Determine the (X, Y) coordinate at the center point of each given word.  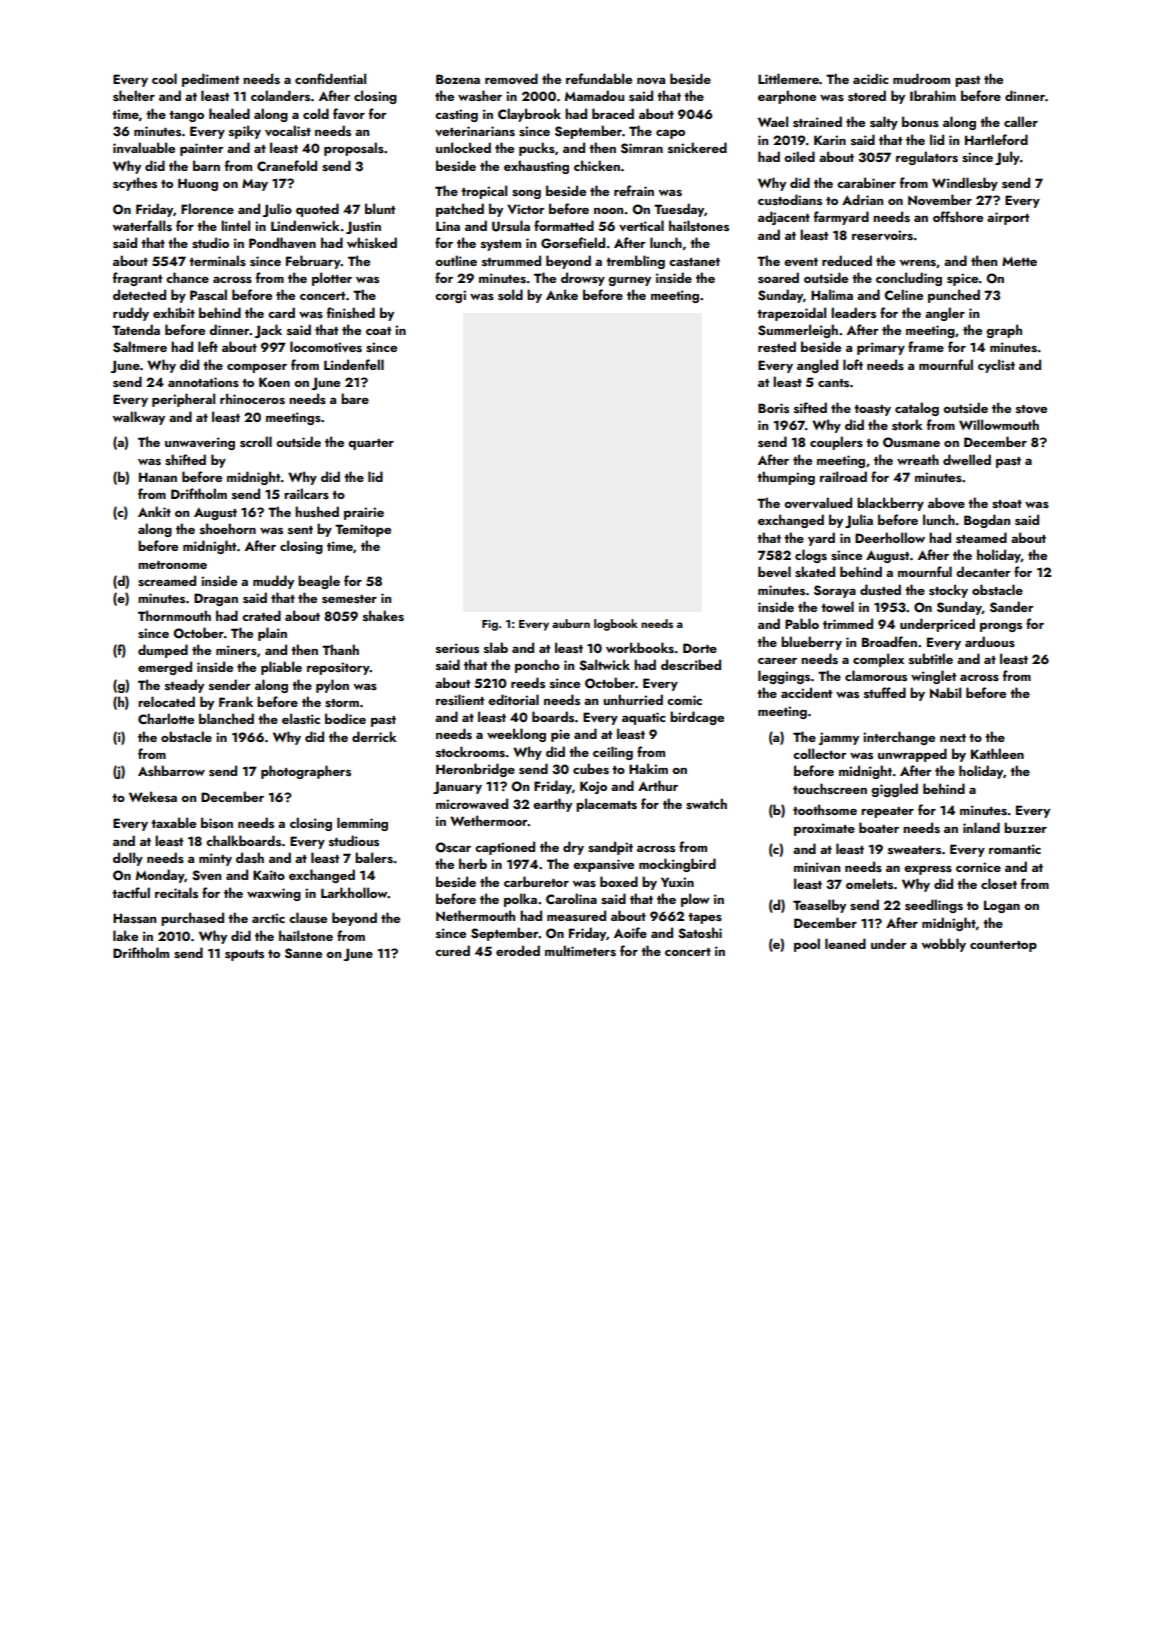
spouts (244, 955)
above (946, 502)
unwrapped (912, 755)
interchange (899, 738)
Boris (773, 408)
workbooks (640, 647)
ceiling (613, 753)
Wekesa (153, 796)
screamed (167, 580)
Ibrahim (933, 95)
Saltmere (140, 347)
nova (651, 81)
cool (164, 78)
